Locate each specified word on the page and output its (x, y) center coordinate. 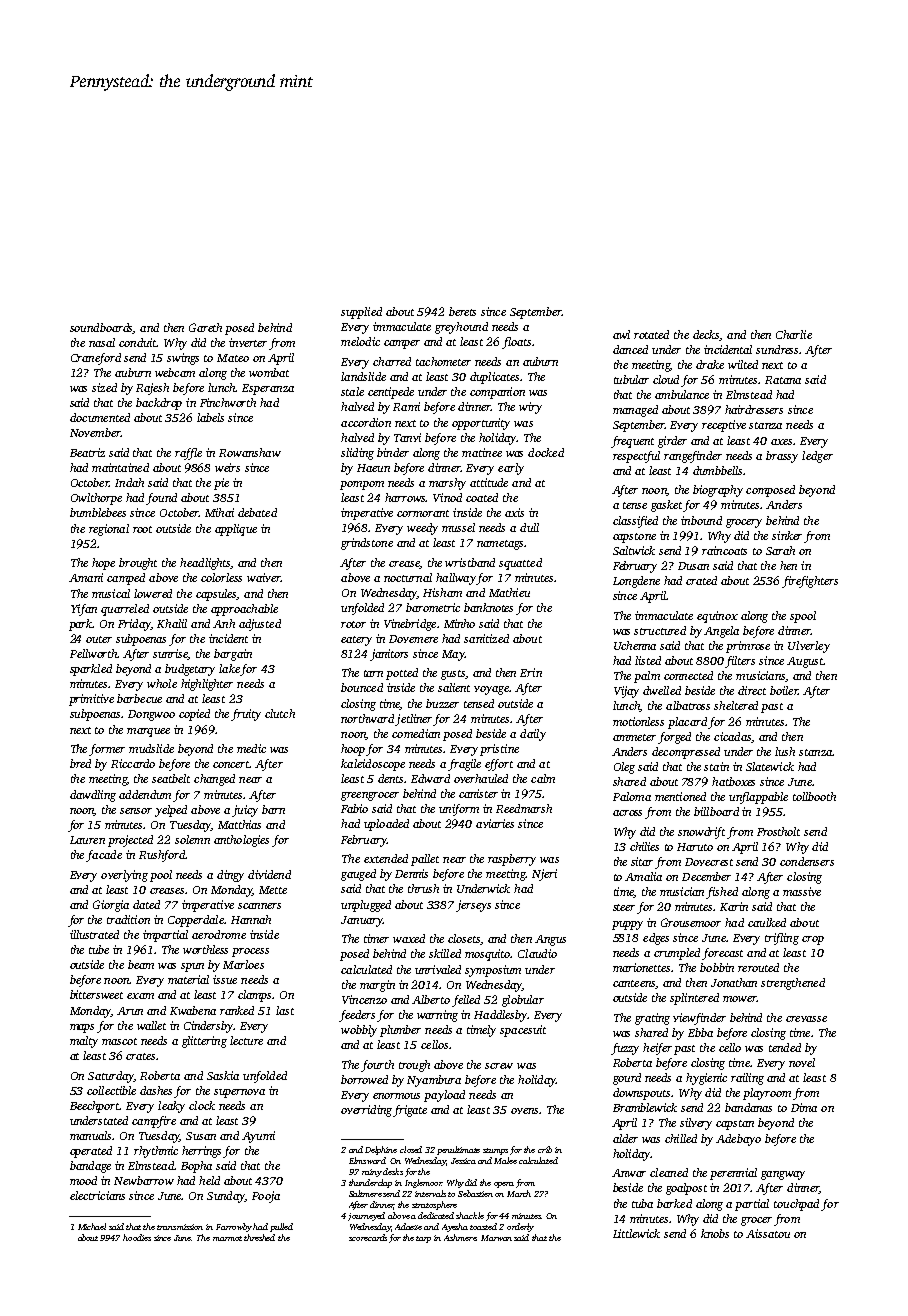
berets (462, 311)
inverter (248, 342)
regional (109, 530)
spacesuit (523, 1031)
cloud (666, 379)
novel (802, 1062)
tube (99, 949)
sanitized (486, 638)
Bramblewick (645, 1107)
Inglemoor (423, 1183)
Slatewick (770, 766)
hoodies (137, 1237)
